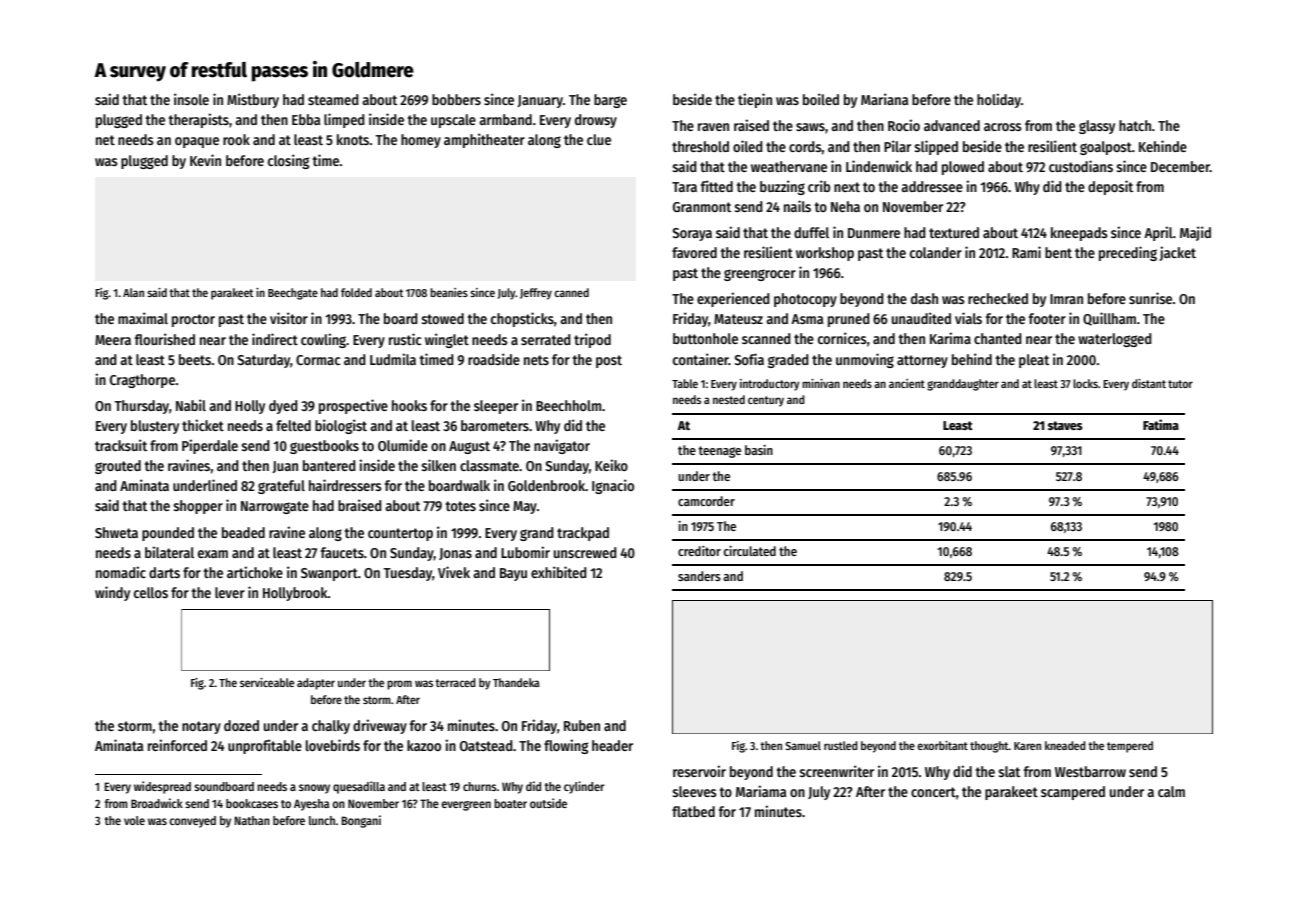 The image size is (1308, 924). What do you see at coordinates (359, 787) in the page?
I see `quesadilla` at bounding box center [359, 787].
